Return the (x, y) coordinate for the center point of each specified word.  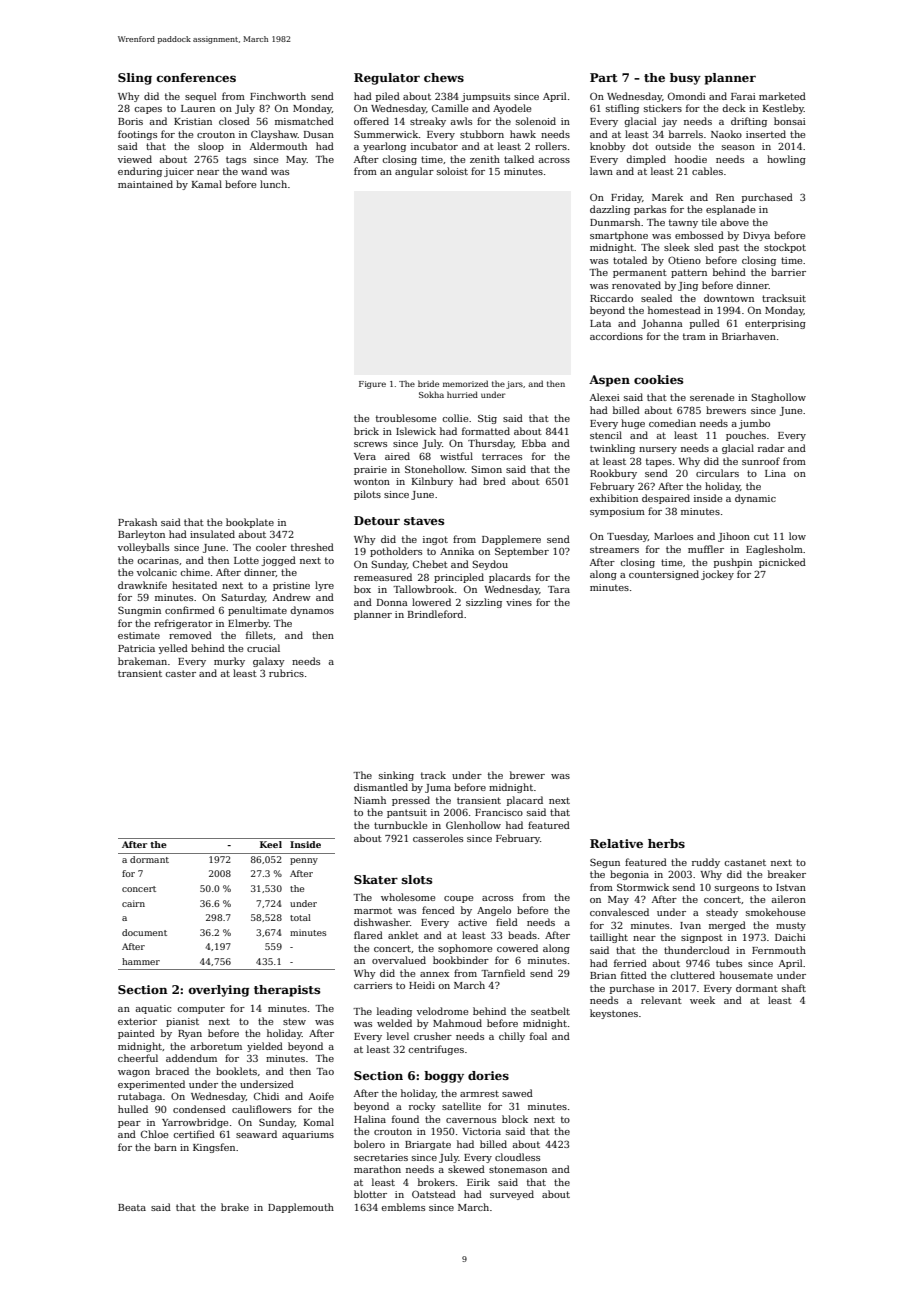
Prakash (137, 522)
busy (685, 79)
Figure (372, 385)
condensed (199, 1109)
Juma (438, 788)
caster (180, 673)
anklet (403, 935)
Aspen (609, 381)
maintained (145, 184)
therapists (287, 991)
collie (455, 418)
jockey (717, 575)
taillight (609, 938)
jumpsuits (485, 97)
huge (633, 424)
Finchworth (278, 96)
